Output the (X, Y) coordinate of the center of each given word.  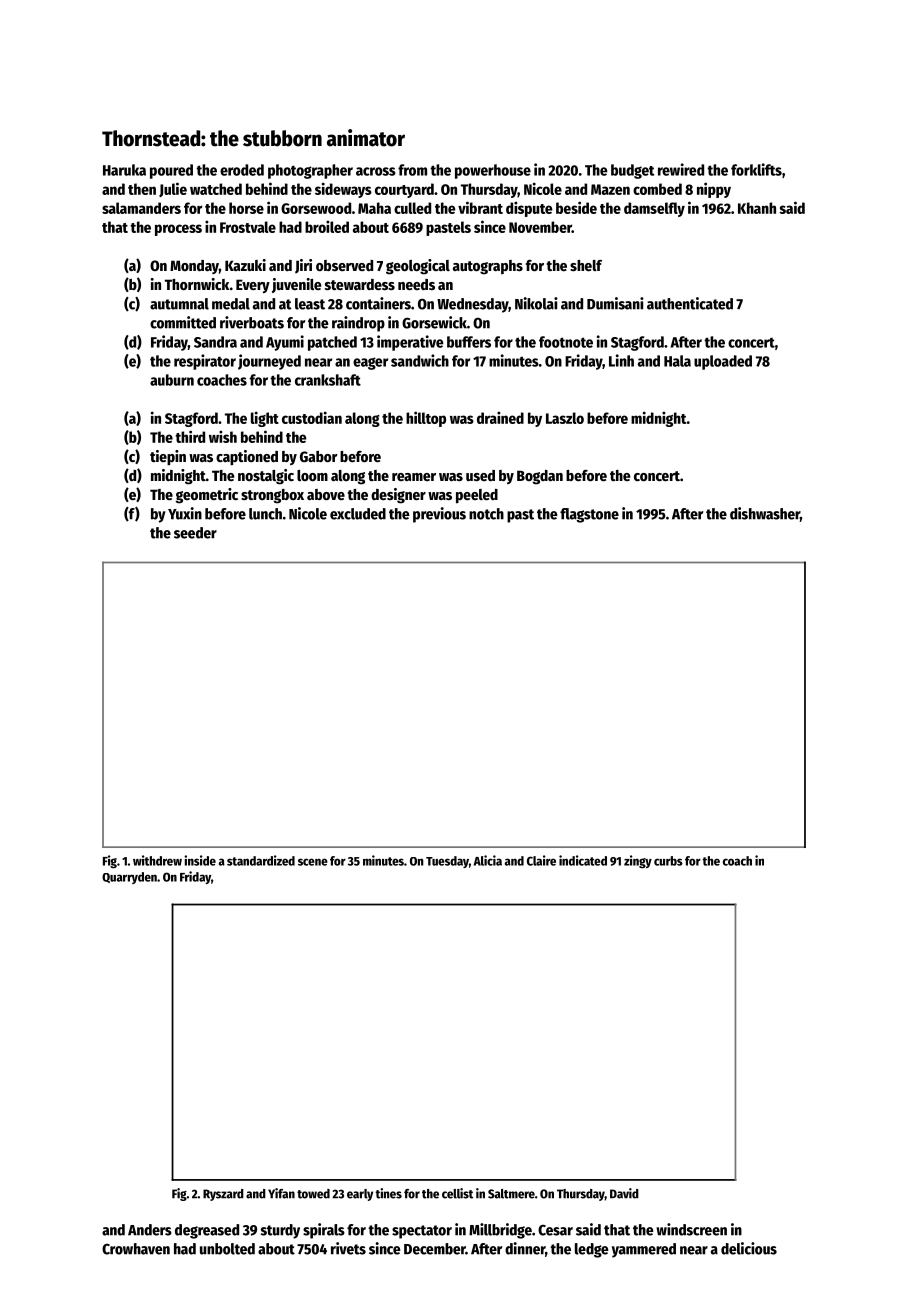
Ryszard (223, 1195)
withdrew (157, 860)
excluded (358, 514)
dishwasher (765, 514)
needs (416, 284)
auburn (172, 380)
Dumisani (615, 303)
